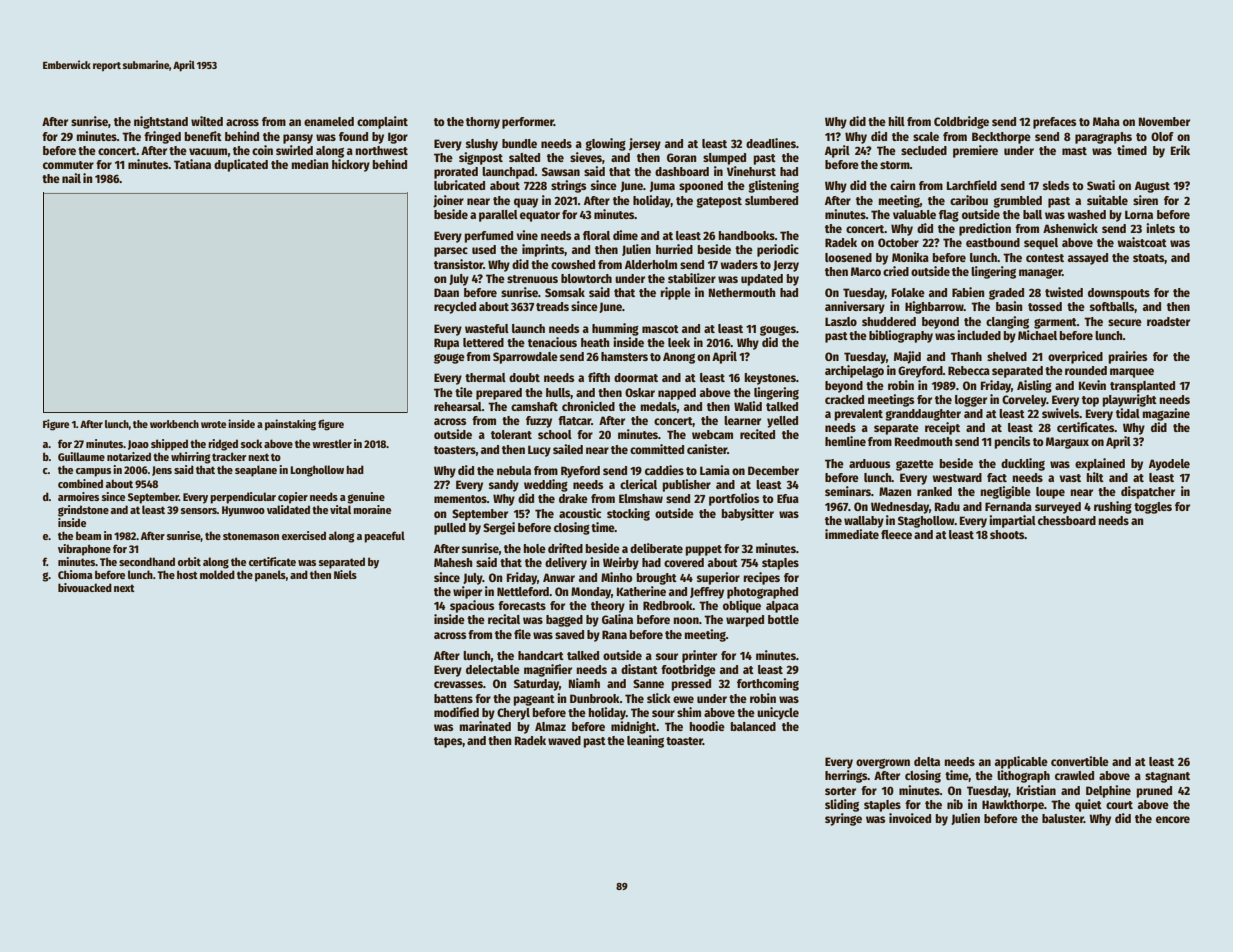 Image resolution: width=1233 pixels, height=952 pixels. I want to click on complaint, so click(382, 122).
